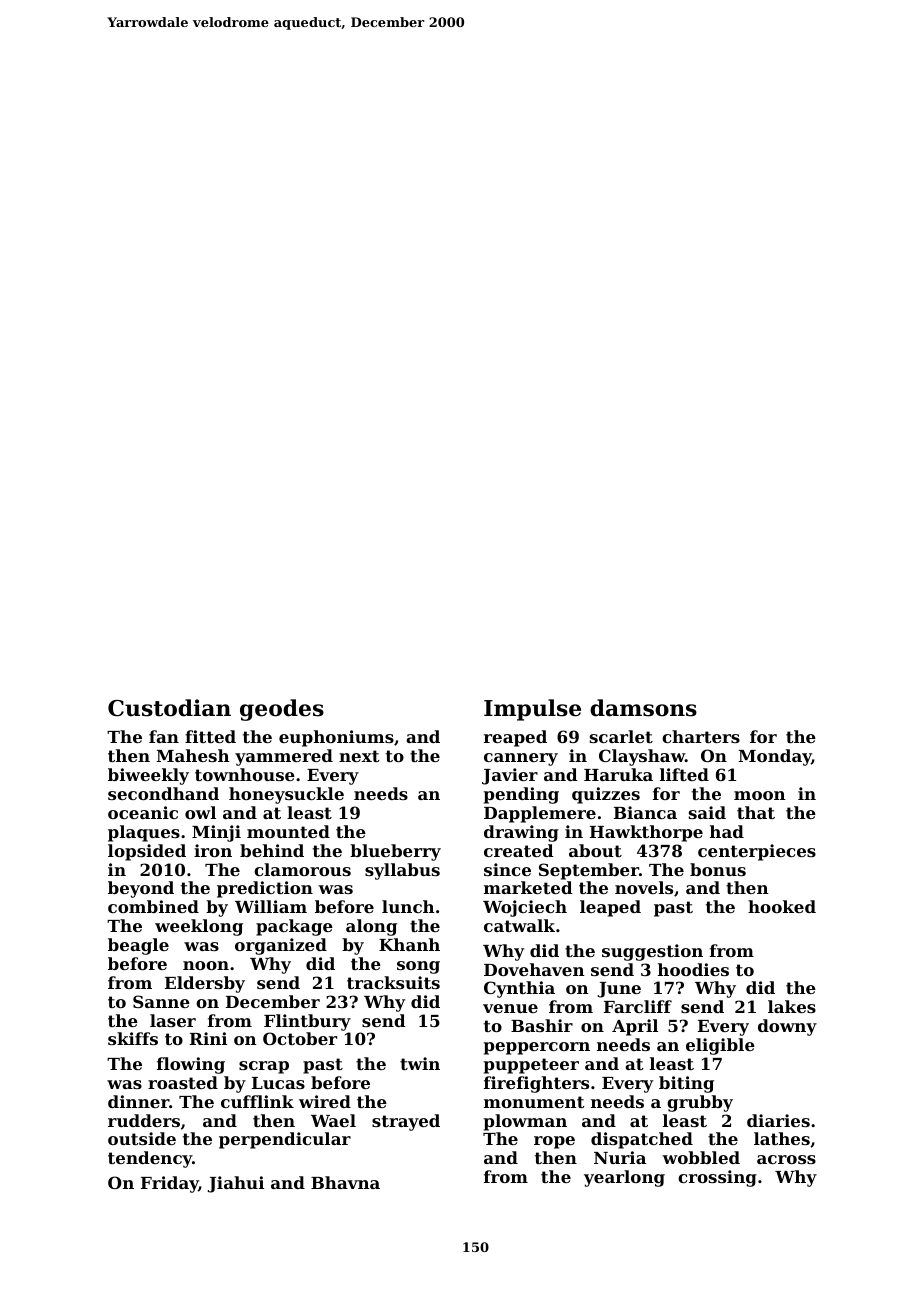 Image resolution: width=924 pixels, height=1308 pixels. Describe the element at coordinates (519, 925) in the document. I see `catwalk` at that location.
